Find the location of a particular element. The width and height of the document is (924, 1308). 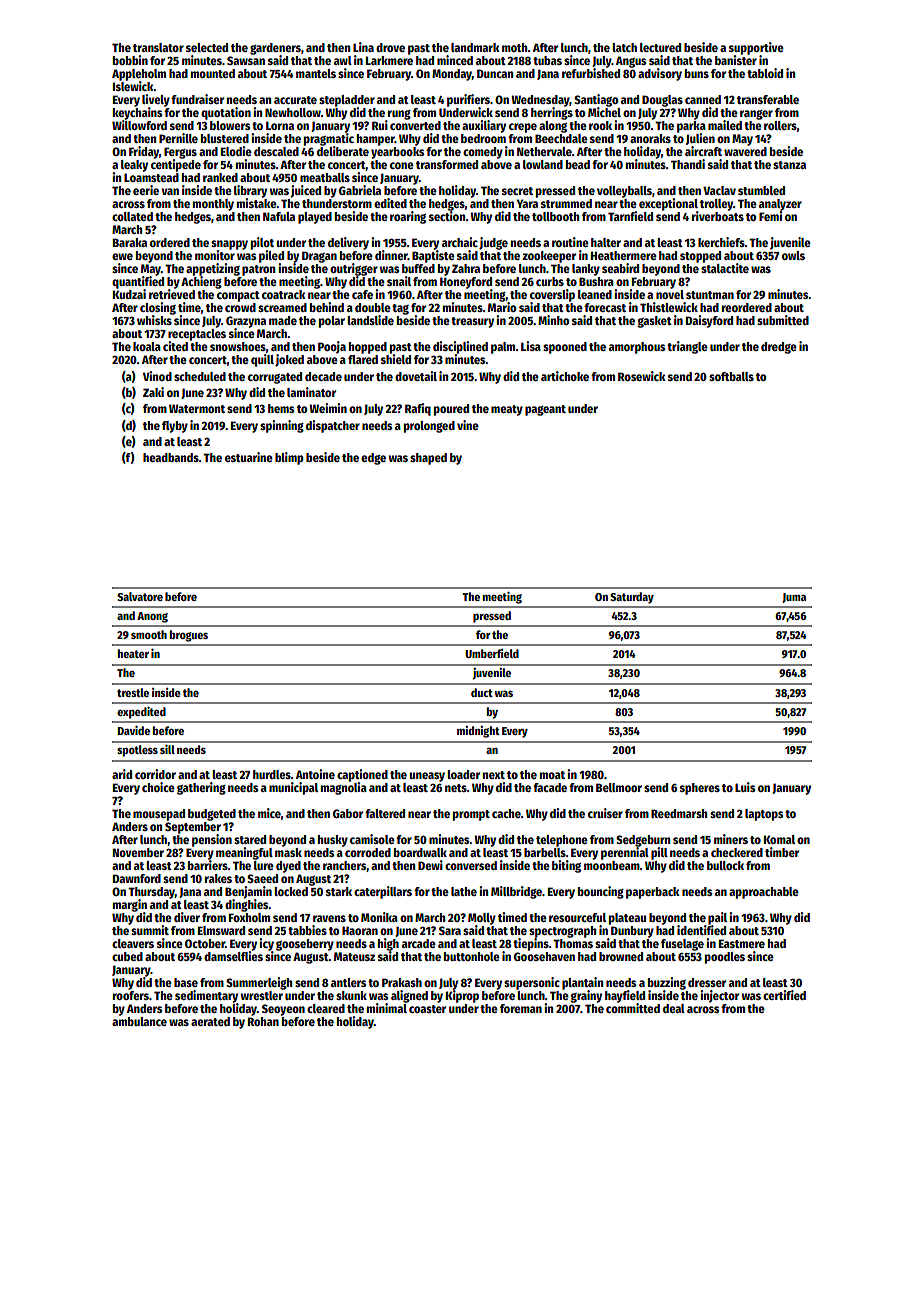

supportive is located at coordinates (756, 48).
